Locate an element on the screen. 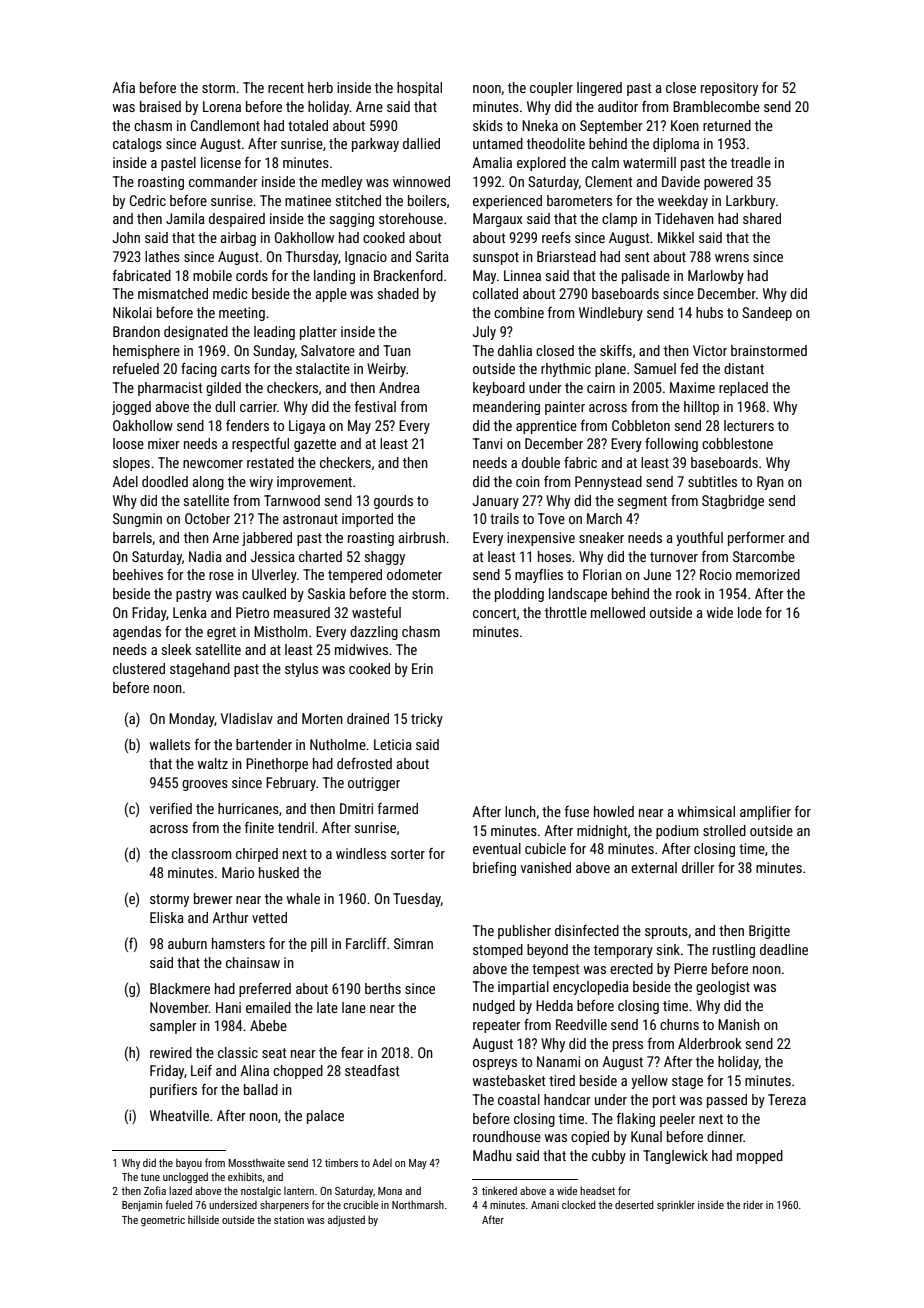 The height and width of the screenshot is (1308, 924). tricky is located at coordinates (427, 720).
